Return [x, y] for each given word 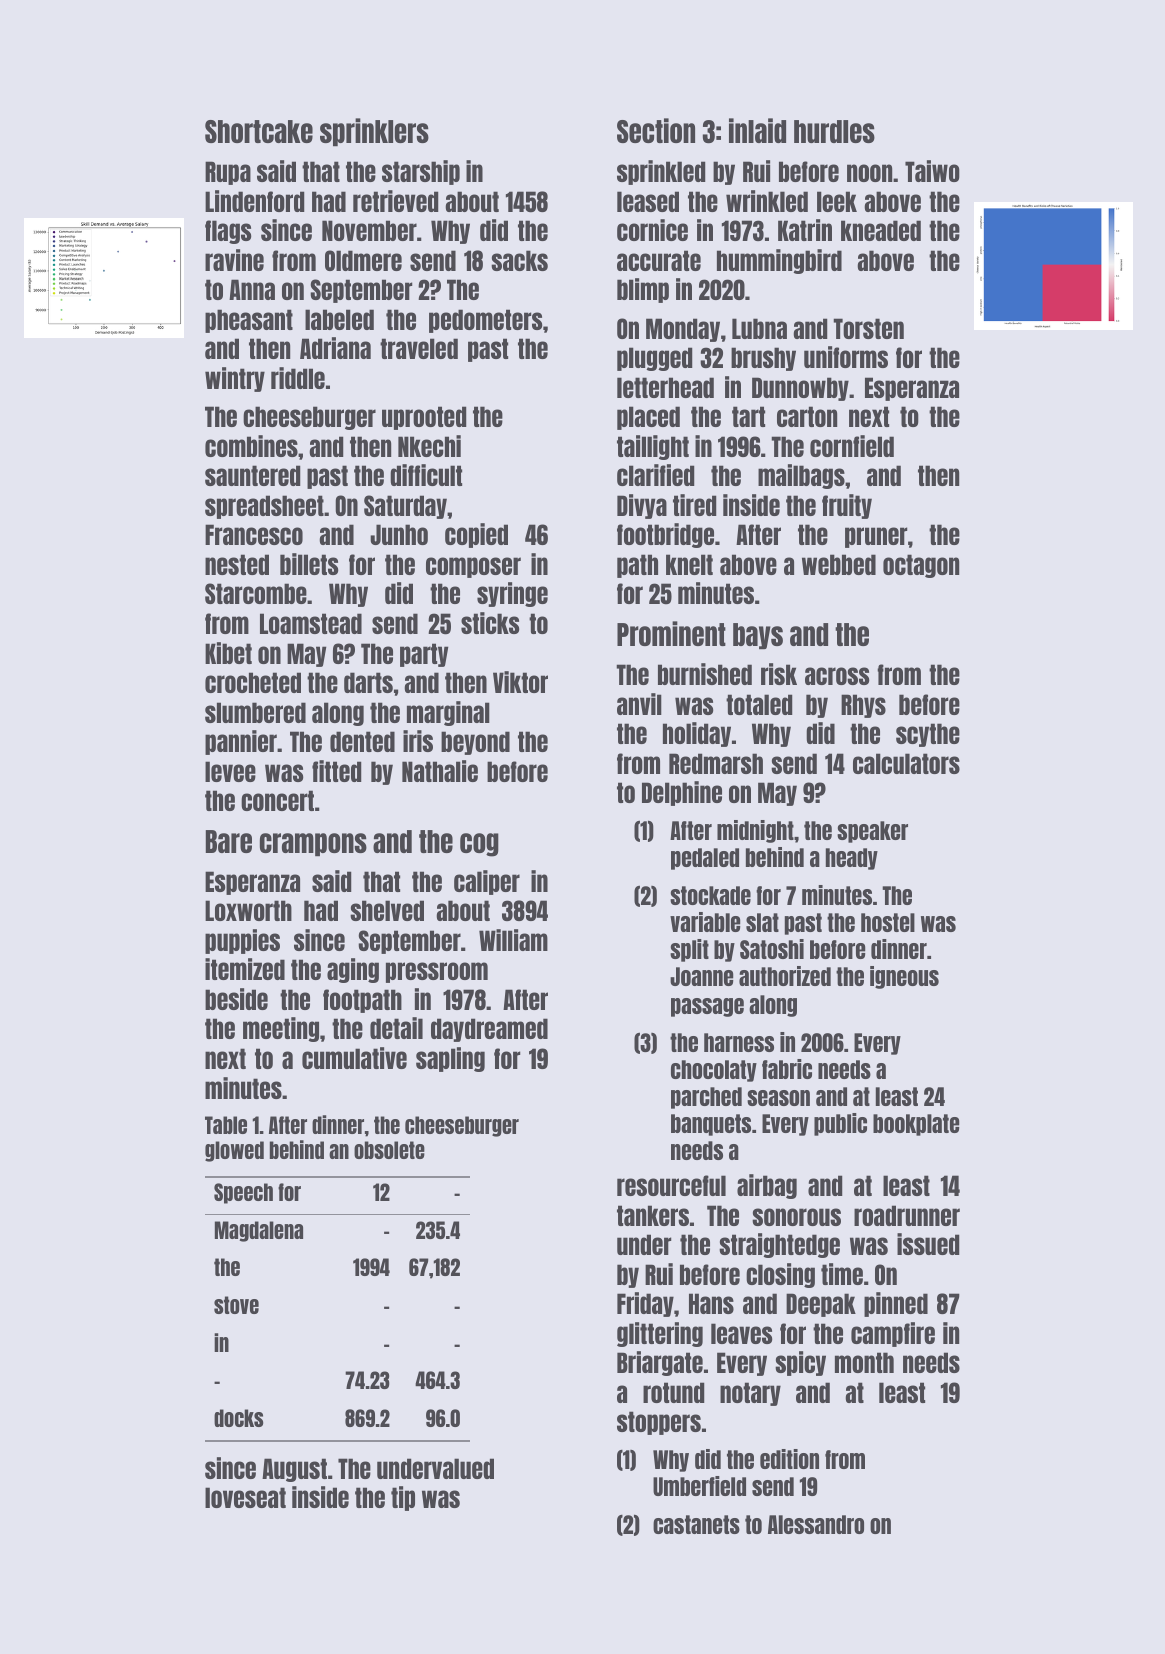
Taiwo [932, 171]
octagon [921, 566]
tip [403, 1498]
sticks [490, 623]
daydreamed [489, 1030]
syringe [512, 594]
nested [237, 564]
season [778, 1098]
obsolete [389, 1150]
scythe [928, 735]
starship [421, 172]
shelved [387, 910]
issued [928, 1244]
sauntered [253, 475]
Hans [711, 1303]
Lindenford [255, 201]
